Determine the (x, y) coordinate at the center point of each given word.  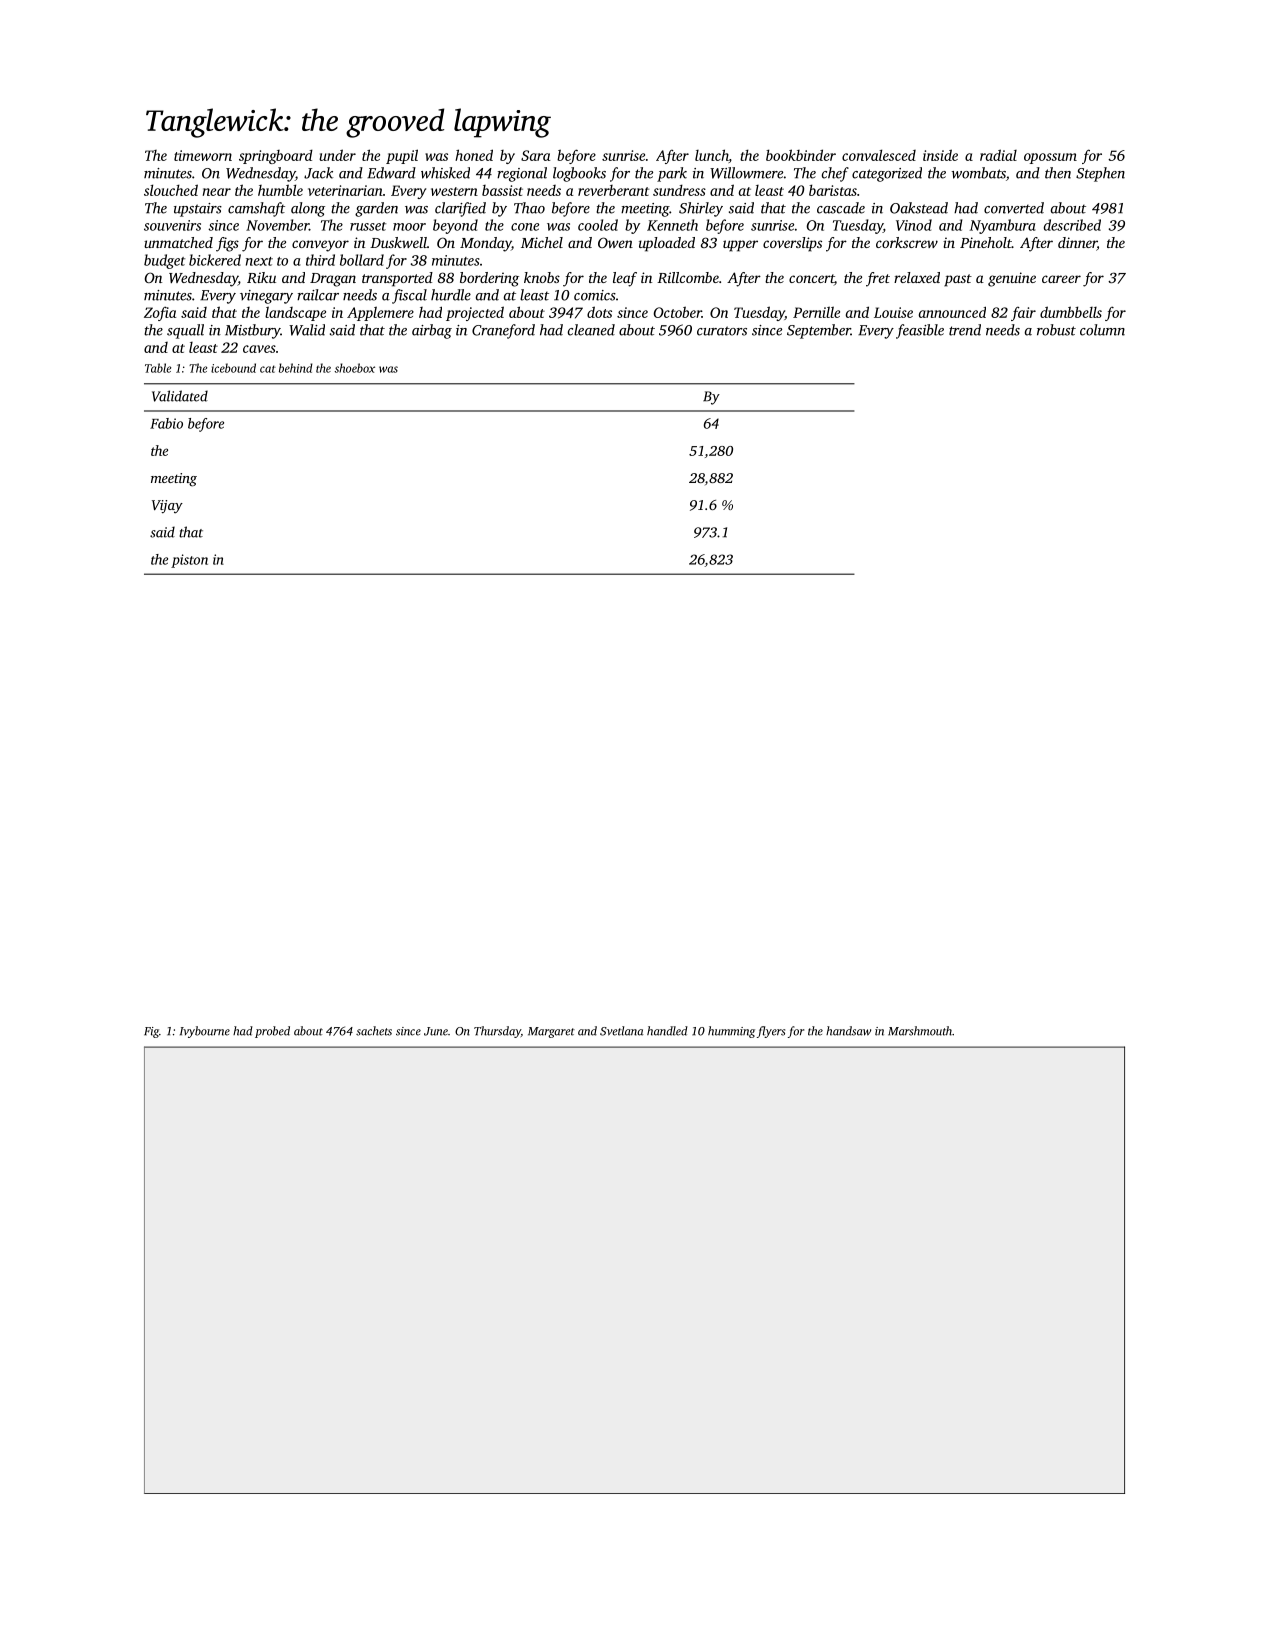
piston (189, 561)
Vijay (167, 506)
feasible (920, 331)
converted (1014, 208)
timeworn (203, 155)
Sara (535, 155)
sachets (374, 1031)
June (436, 1031)
